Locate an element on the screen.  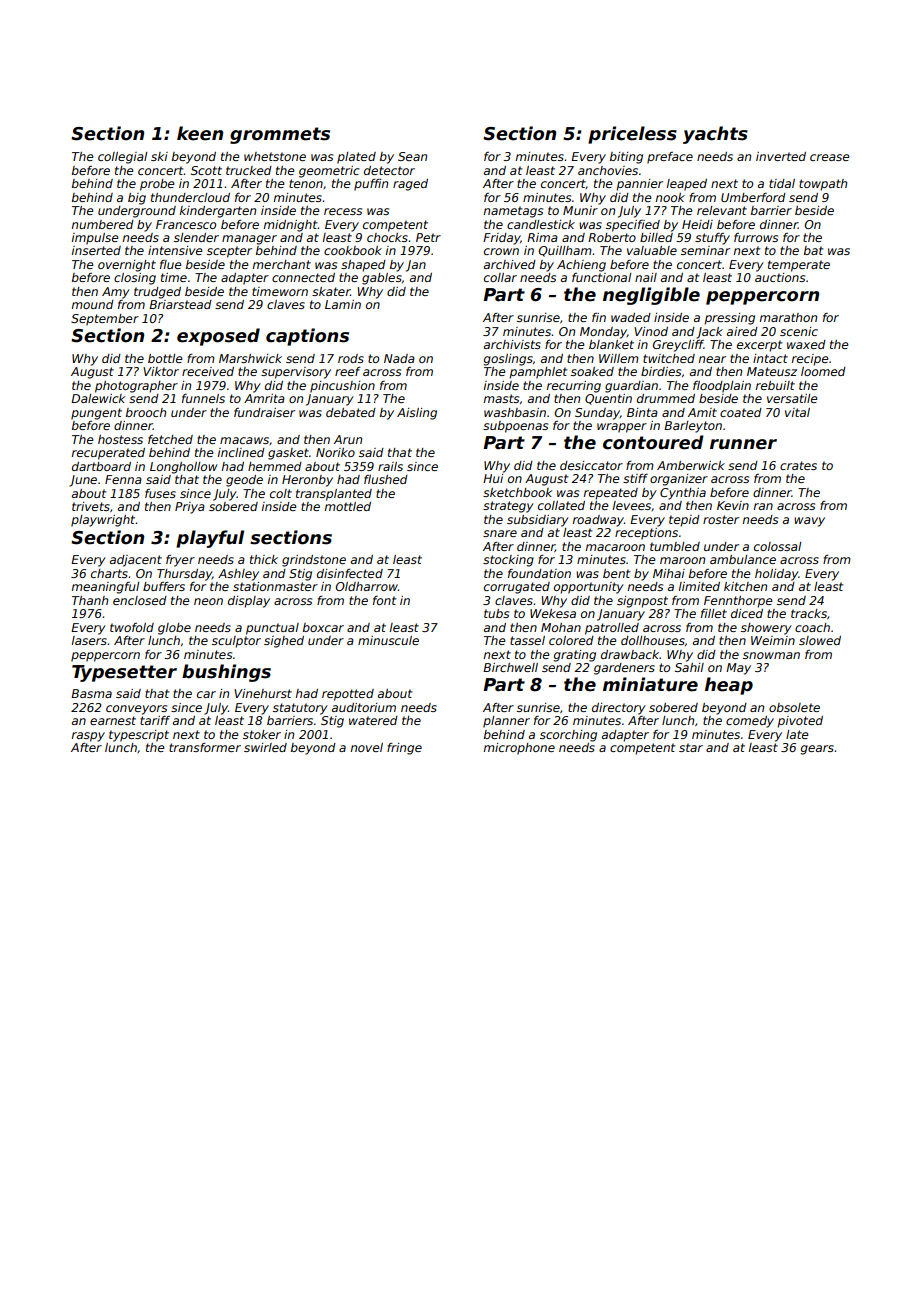
transformer is located at coordinates (205, 747).
